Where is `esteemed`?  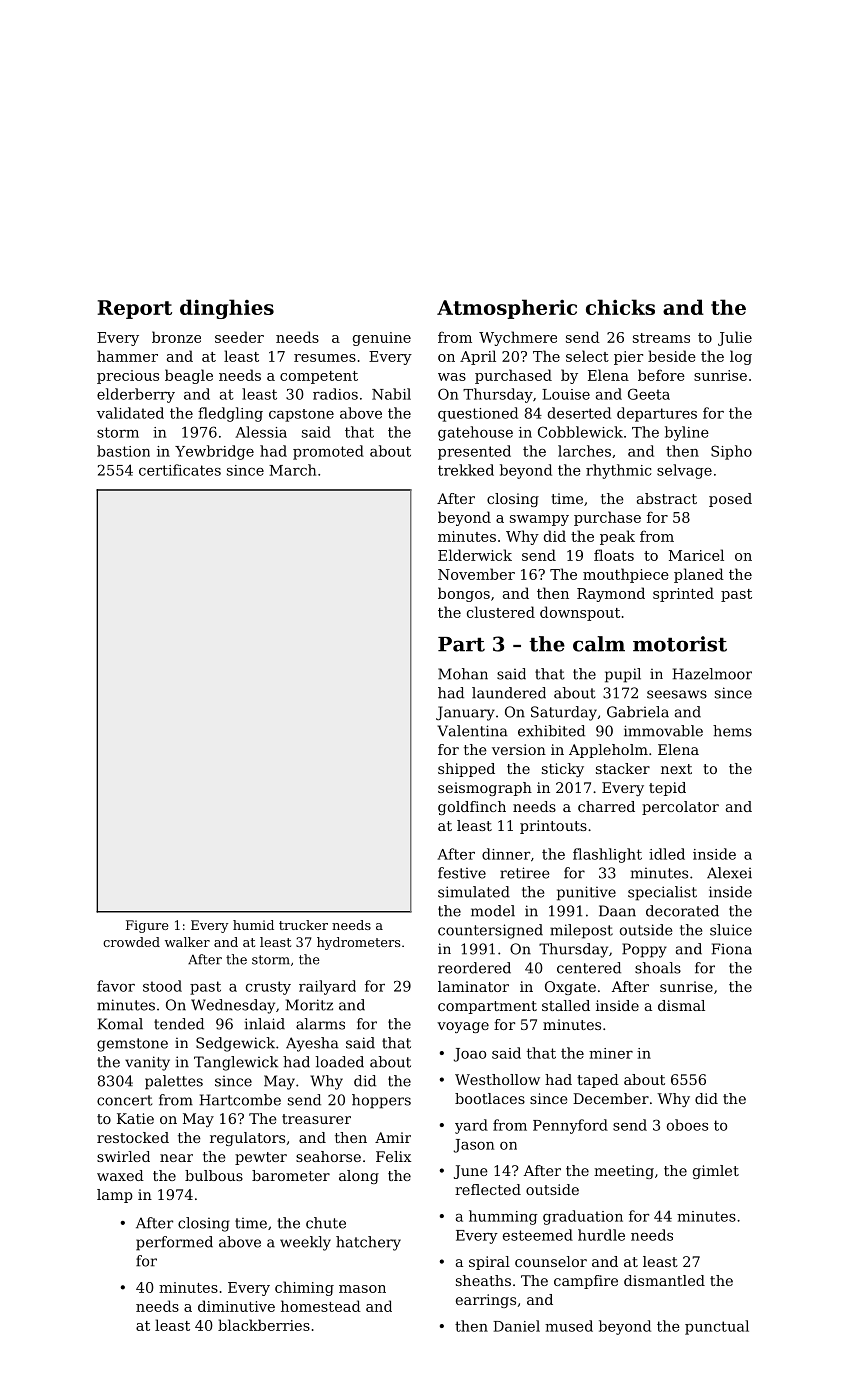 esteemed is located at coordinates (538, 1235).
